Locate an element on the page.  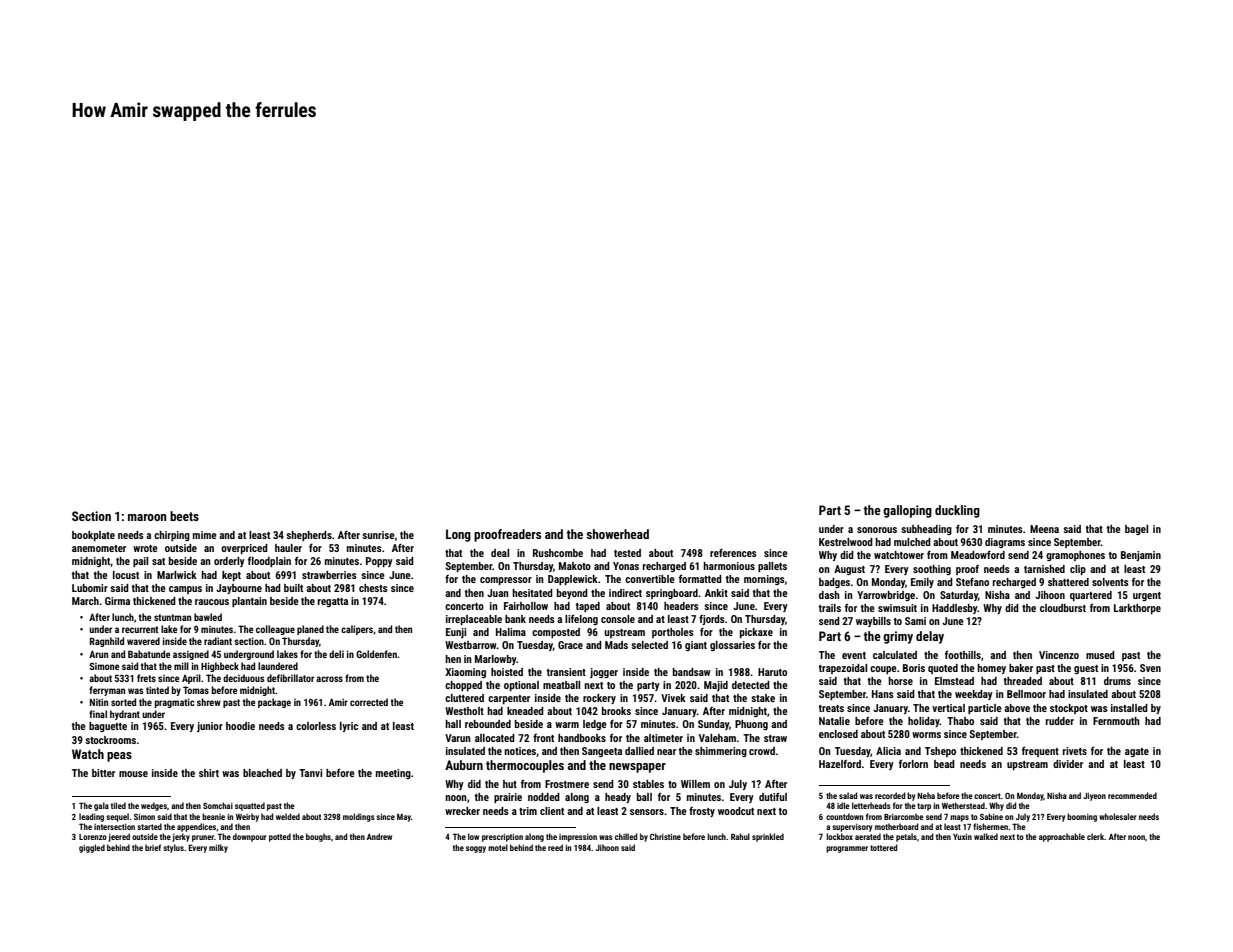
mused is located at coordinates (1100, 655).
